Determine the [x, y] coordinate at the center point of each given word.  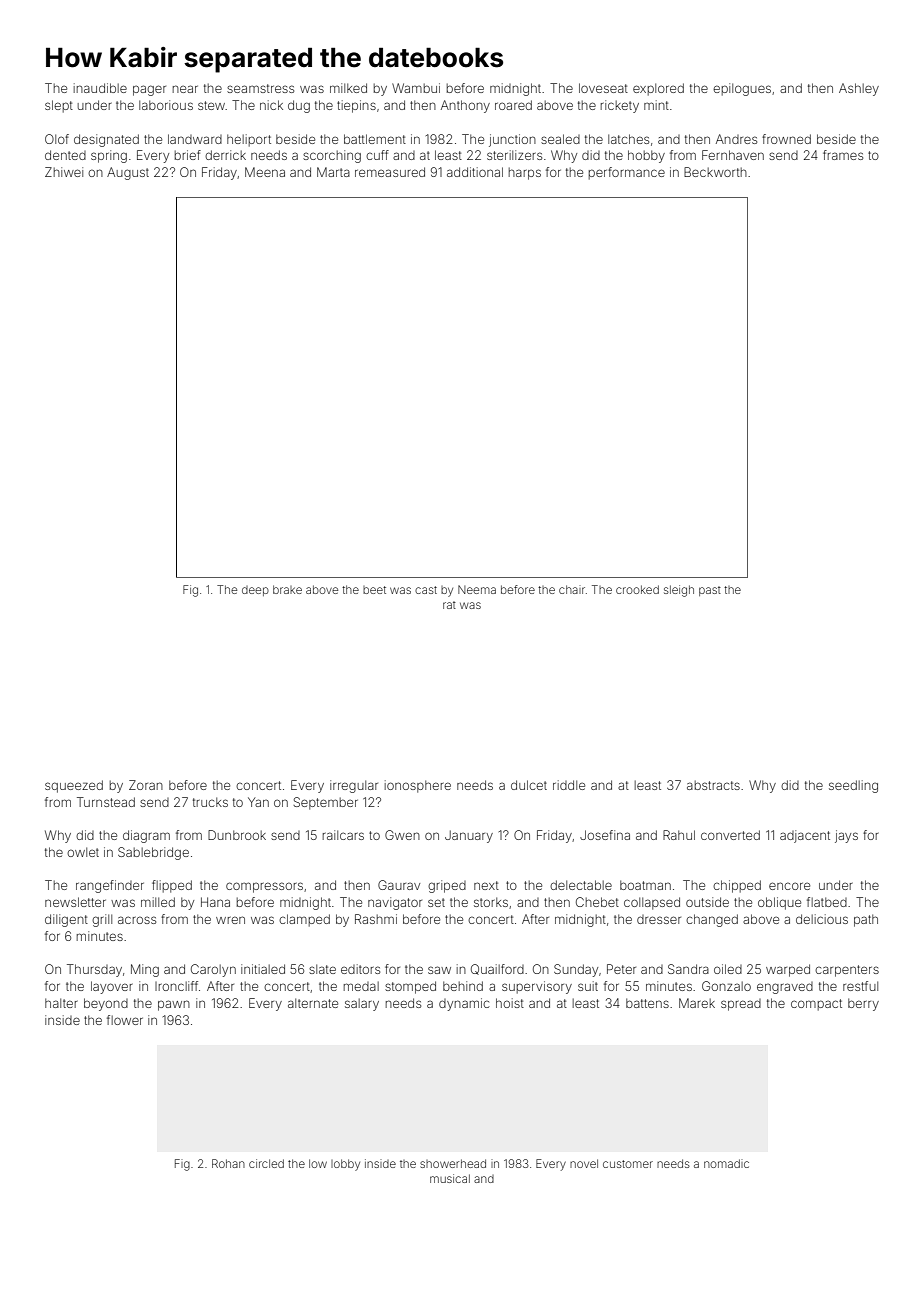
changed [712, 920]
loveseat [603, 88]
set [436, 902]
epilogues [742, 89]
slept [59, 106]
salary [362, 1004]
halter [61, 1003]
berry [863, 1004]
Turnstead [106, 802]
